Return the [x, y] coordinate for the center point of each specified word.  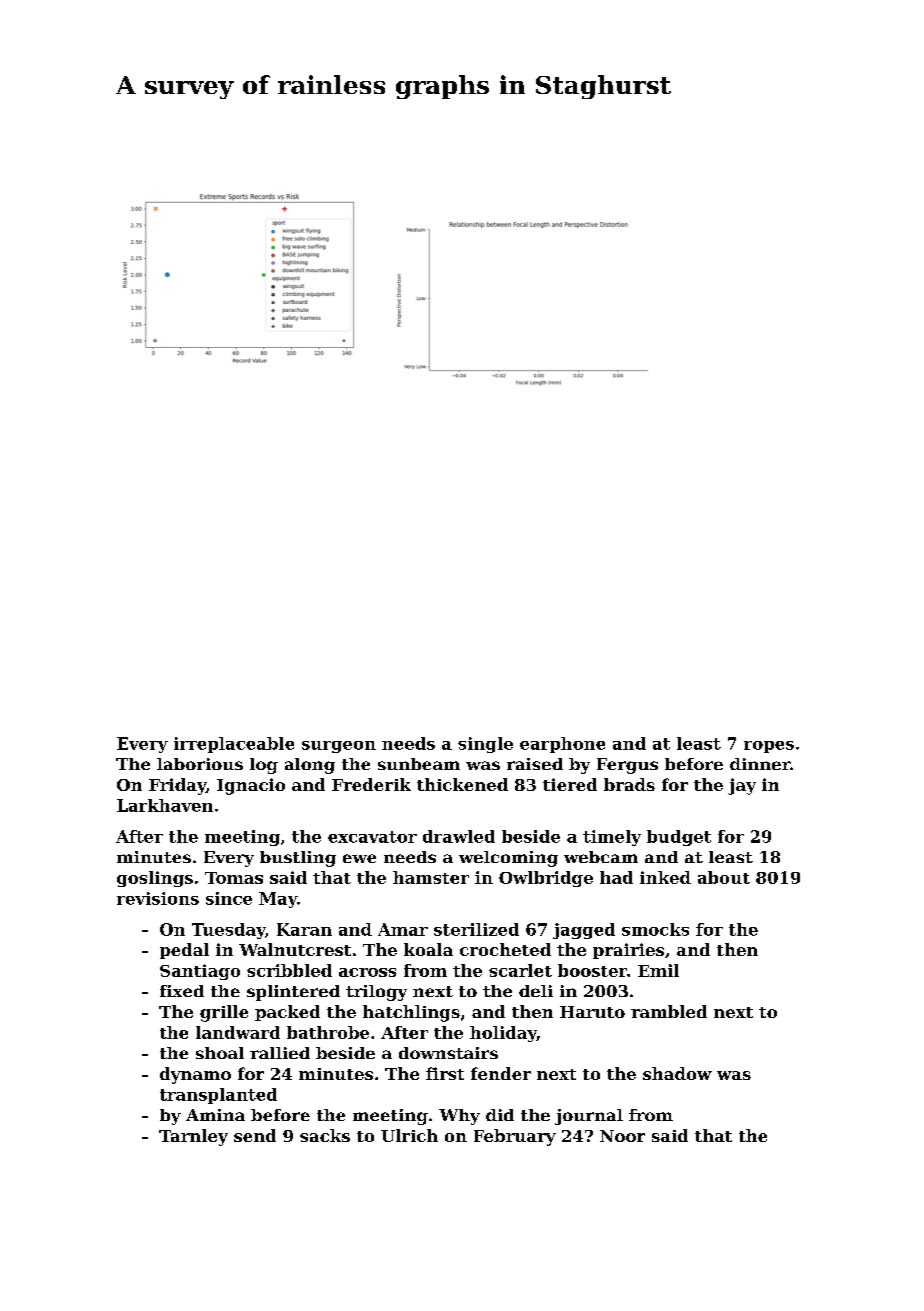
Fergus [627, 766]
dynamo [195, 1075]
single [485, 745]
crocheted [505, 949]
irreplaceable [234, 745]
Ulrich [409, 1135]
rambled [669, 1011]
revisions [158, 898]
